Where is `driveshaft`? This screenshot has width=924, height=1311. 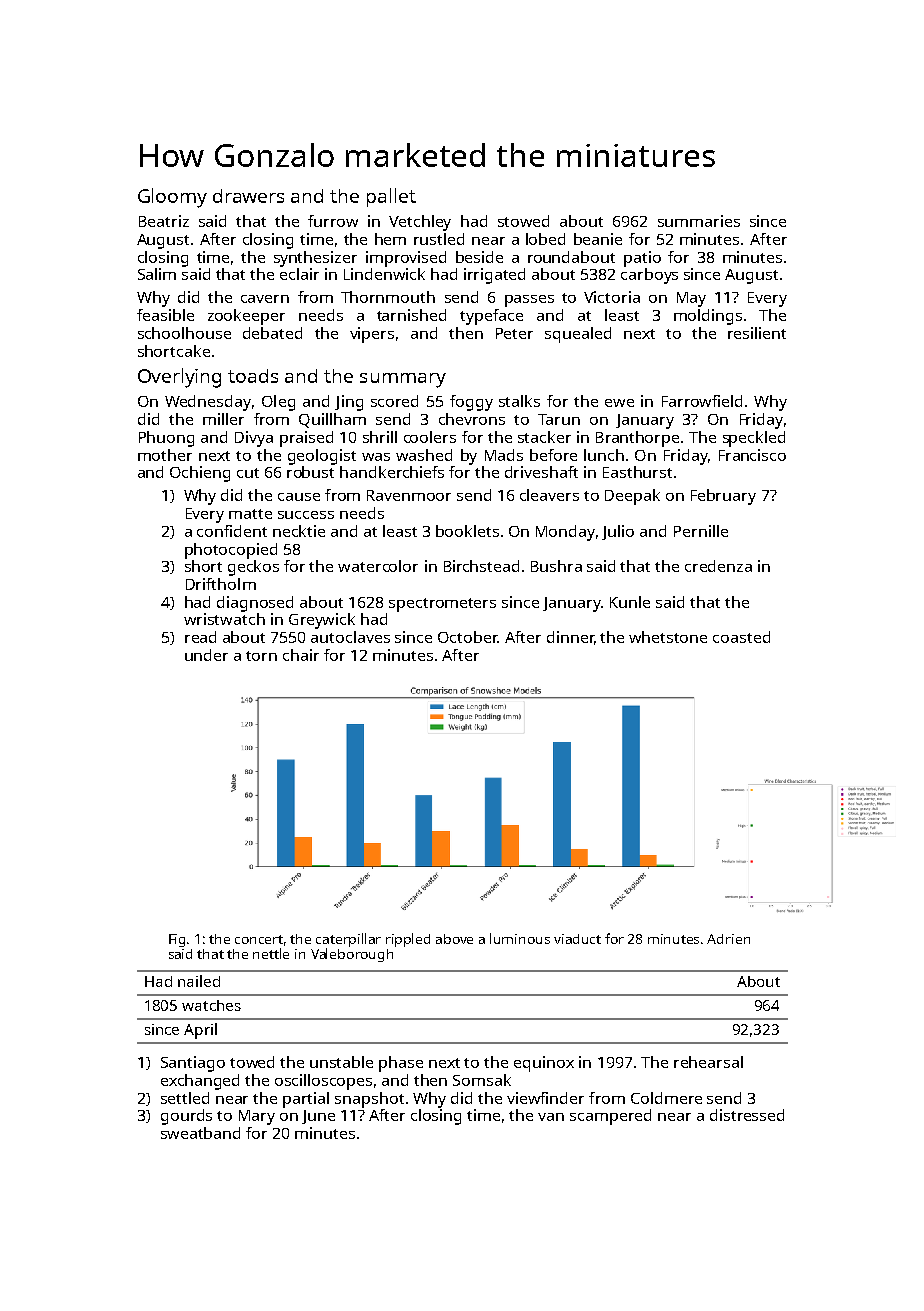
driveshaft is located at coordinates (541, 472).
